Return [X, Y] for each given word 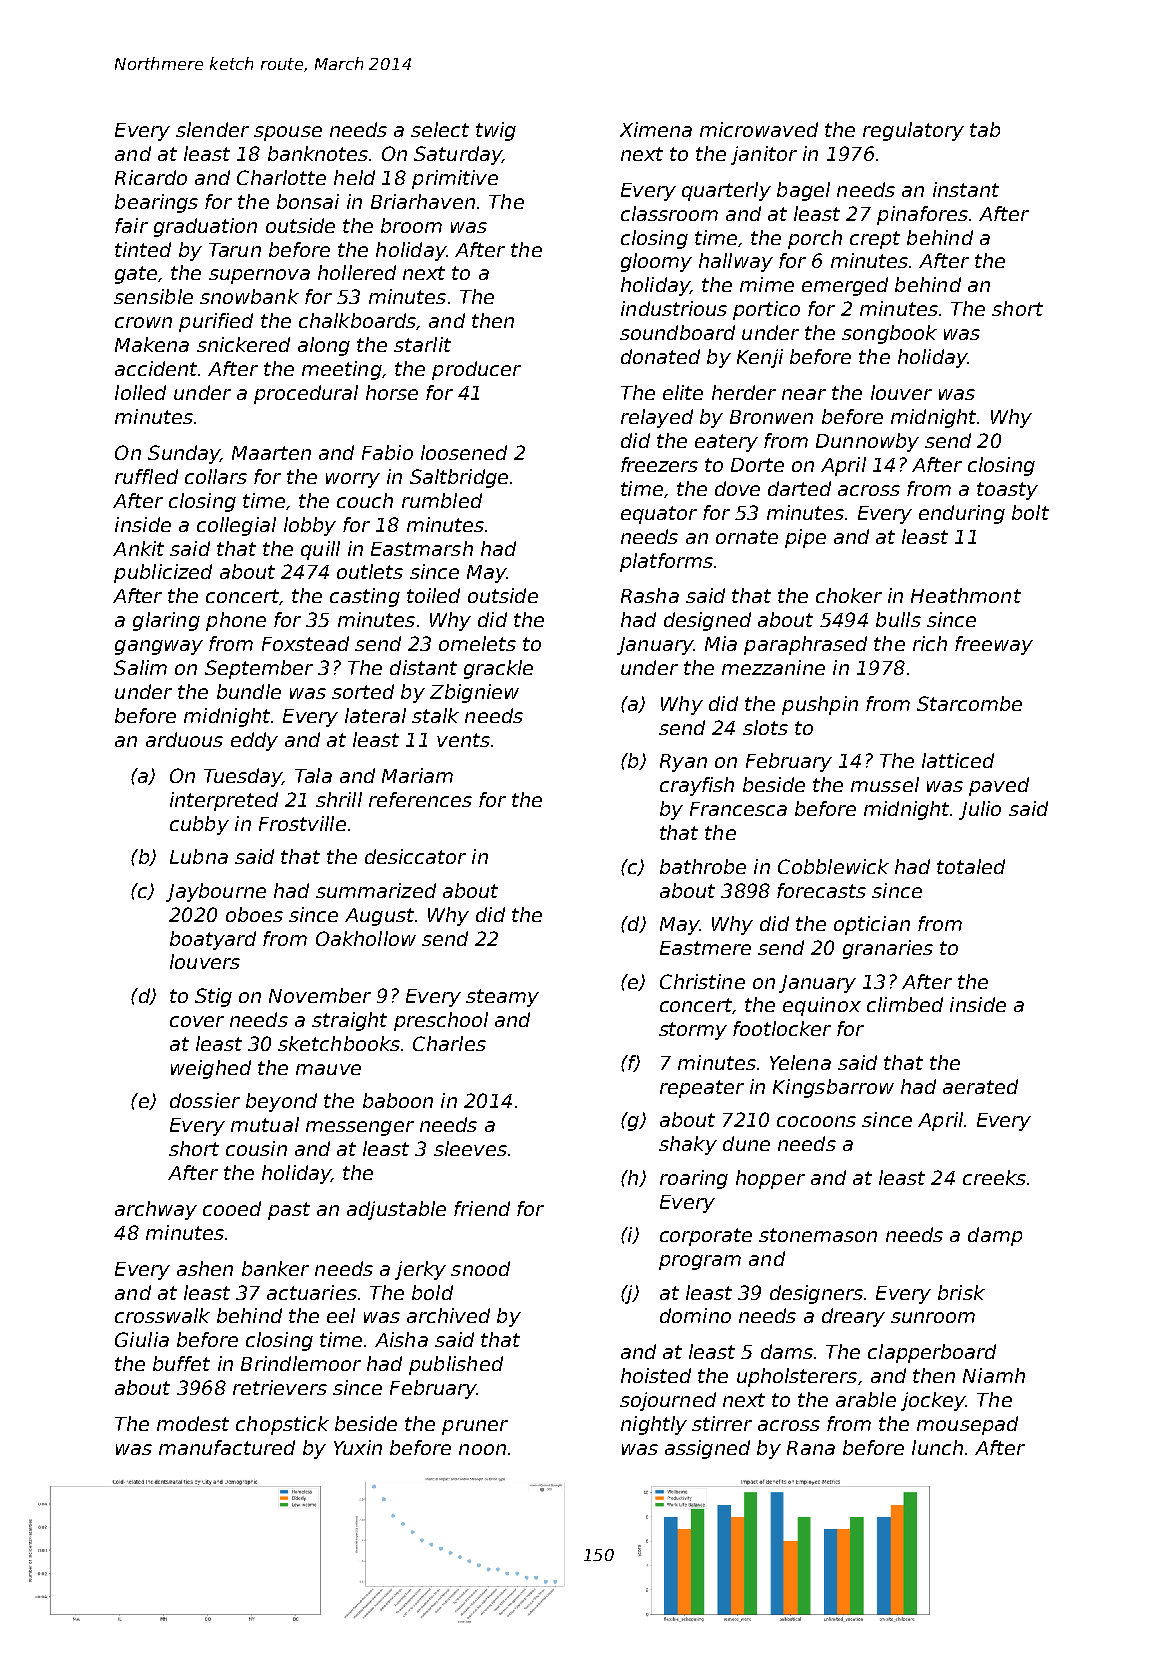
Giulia [142, 1339]
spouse [288, 133]
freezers [659, 464]
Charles [449, 1043]
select [440, 129]
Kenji [760, 358]
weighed [211, 1069]
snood [480, 1268]
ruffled [146, 476]
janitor [764, 155]
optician [872, 925]
